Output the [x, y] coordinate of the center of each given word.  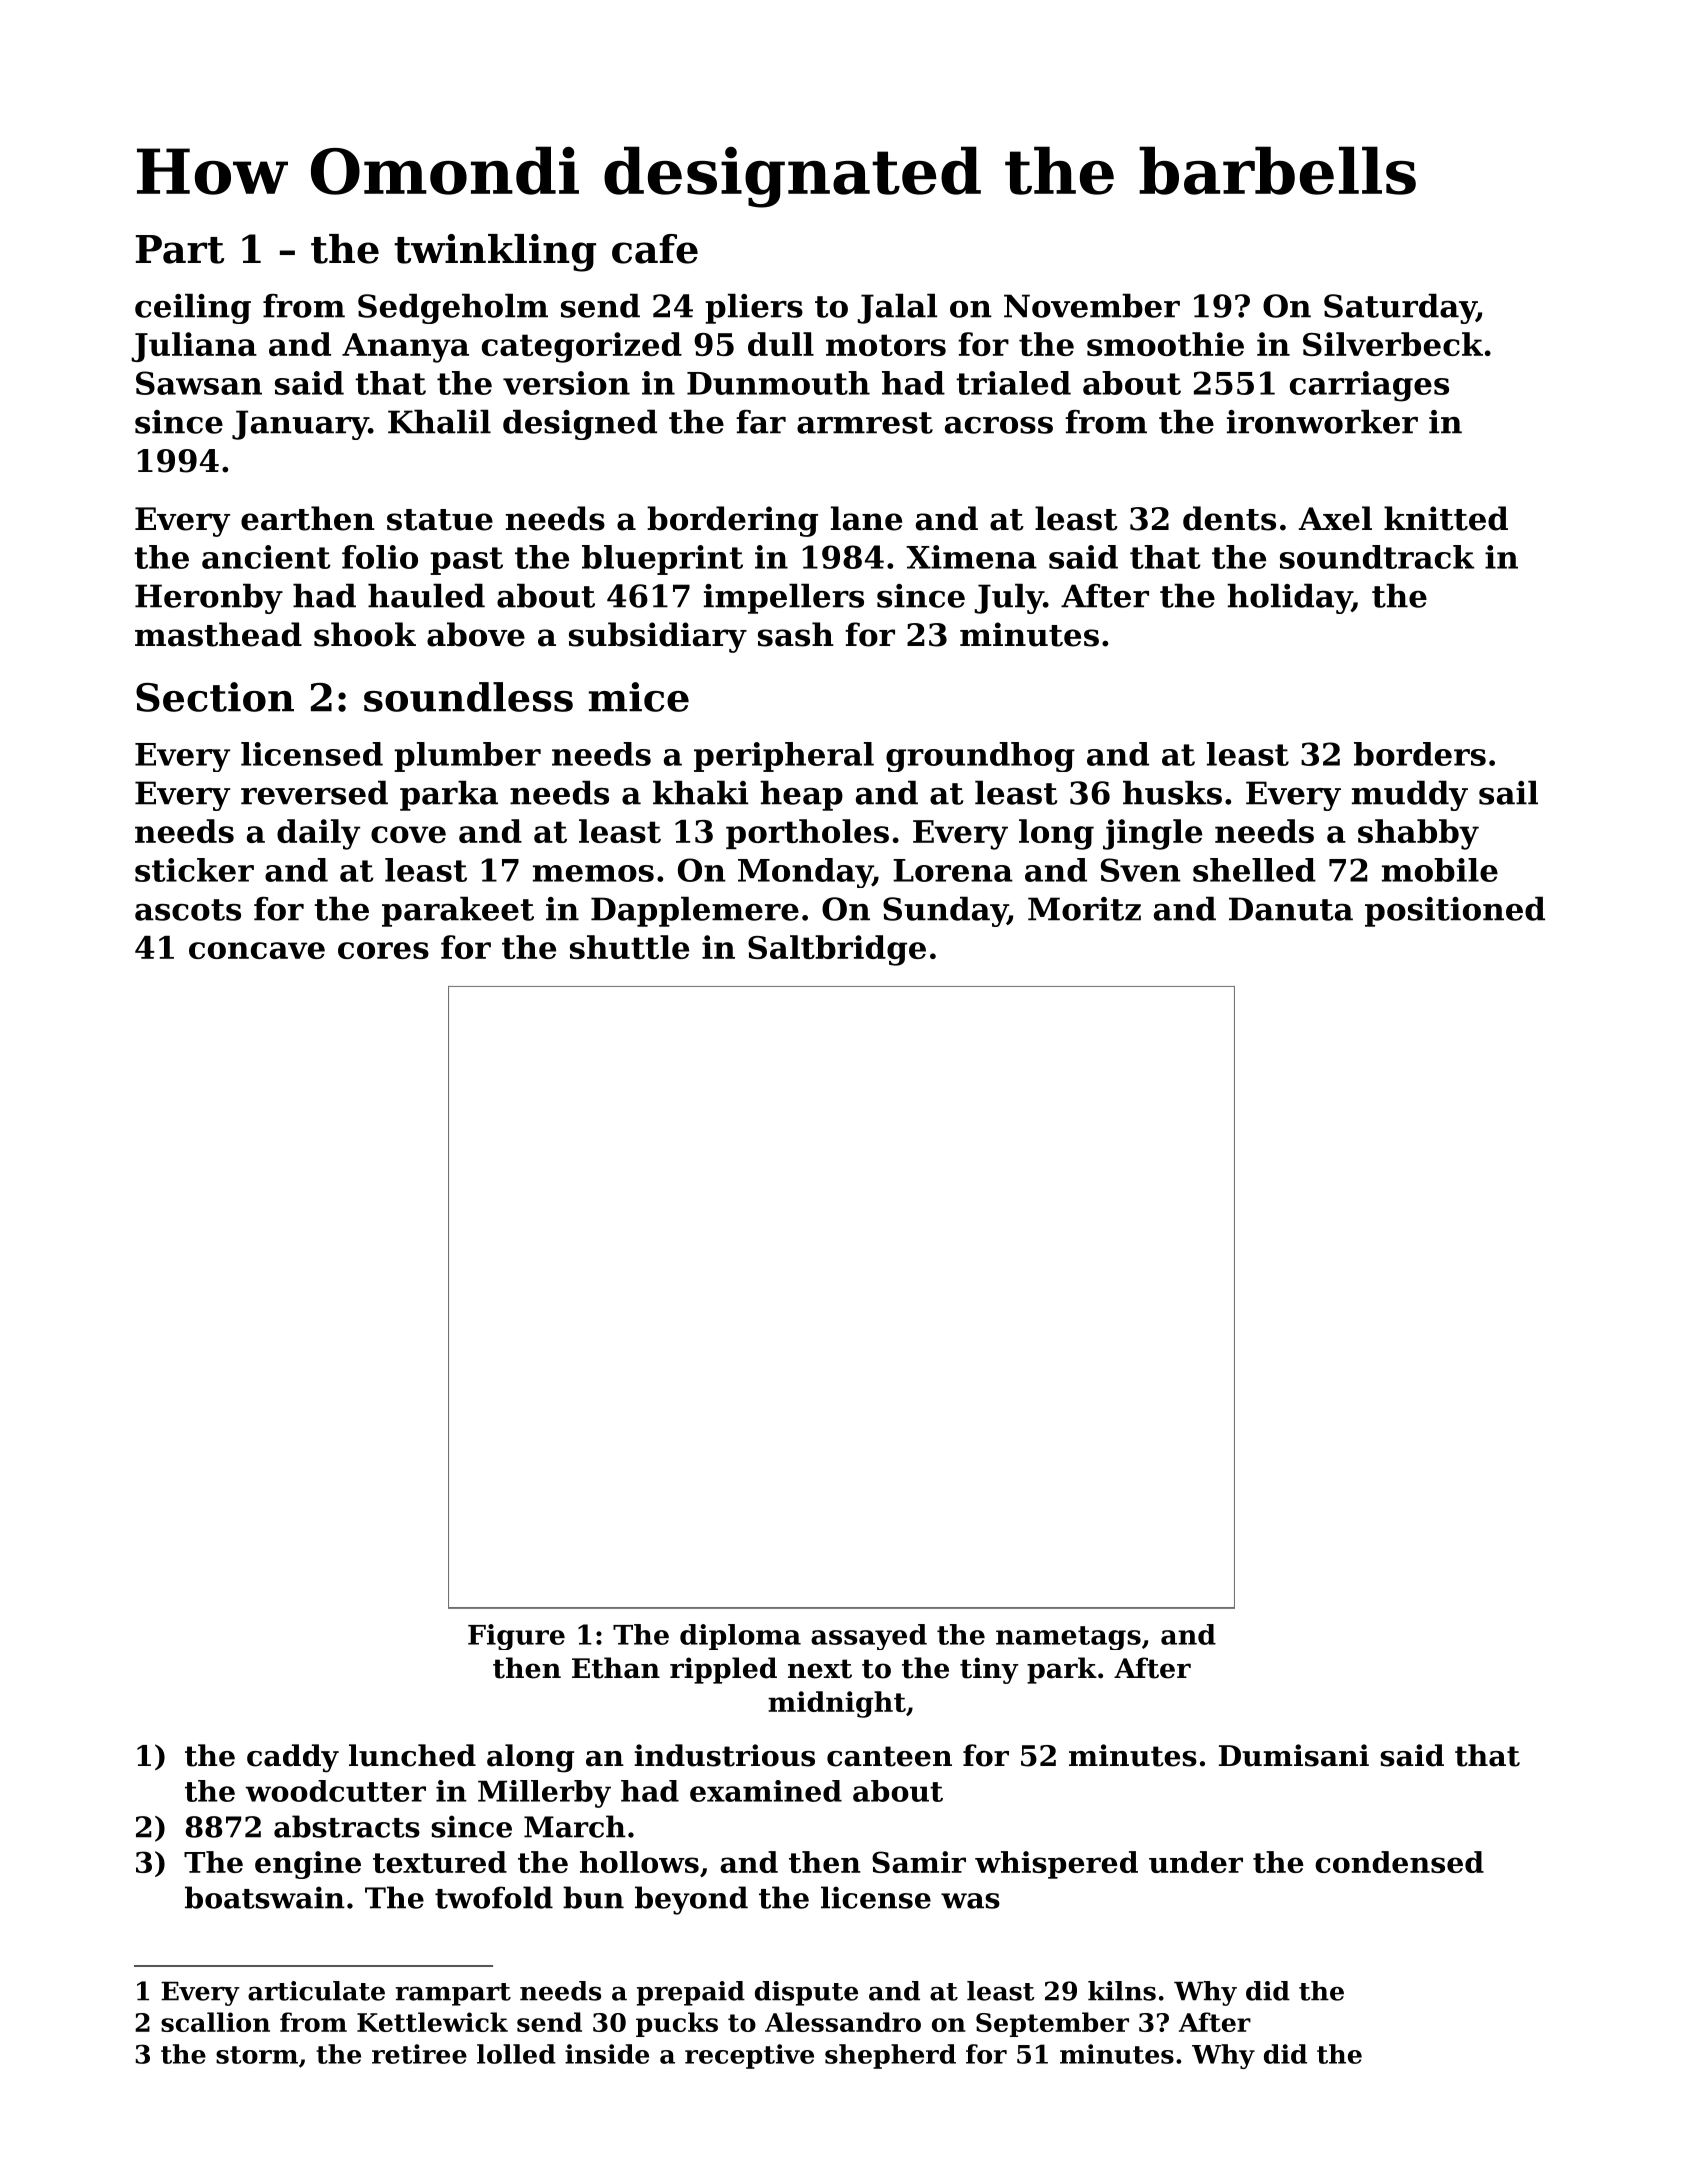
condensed [1399, 1862]
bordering [732, 521]
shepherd [890, 2056]
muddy [1410, 795]
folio [380, 557]
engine [308, 1865]
